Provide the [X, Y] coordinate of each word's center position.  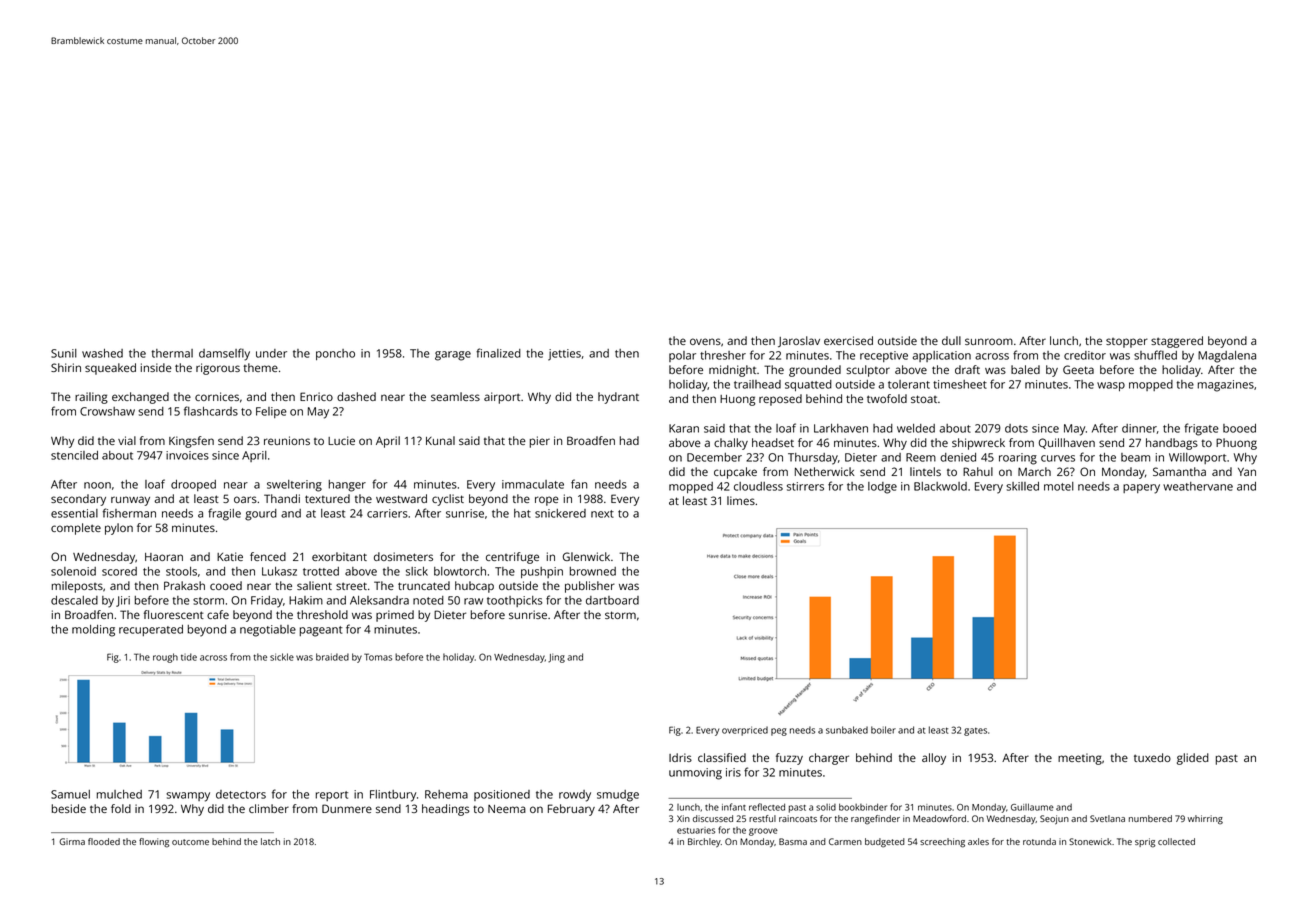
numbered [1150, 818]
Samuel [70, 794]
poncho [335, 354]
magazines [1226, 386]
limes [741, 500]
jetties [564, 355]
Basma [793, 841]
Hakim [306, 600]
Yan [1247, 472]
